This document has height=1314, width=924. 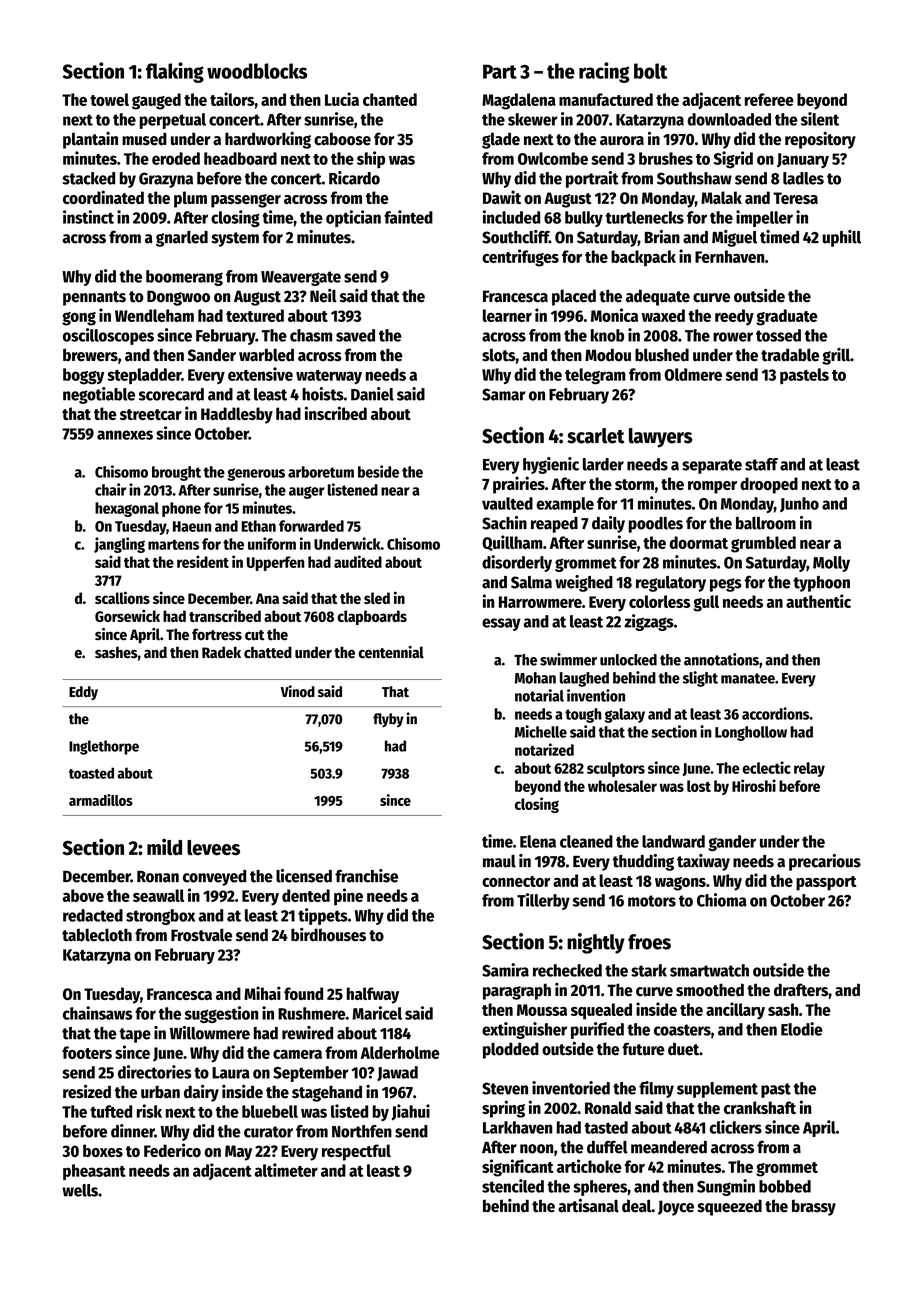 I want to click on wells, so click(x=80, y=1190).
